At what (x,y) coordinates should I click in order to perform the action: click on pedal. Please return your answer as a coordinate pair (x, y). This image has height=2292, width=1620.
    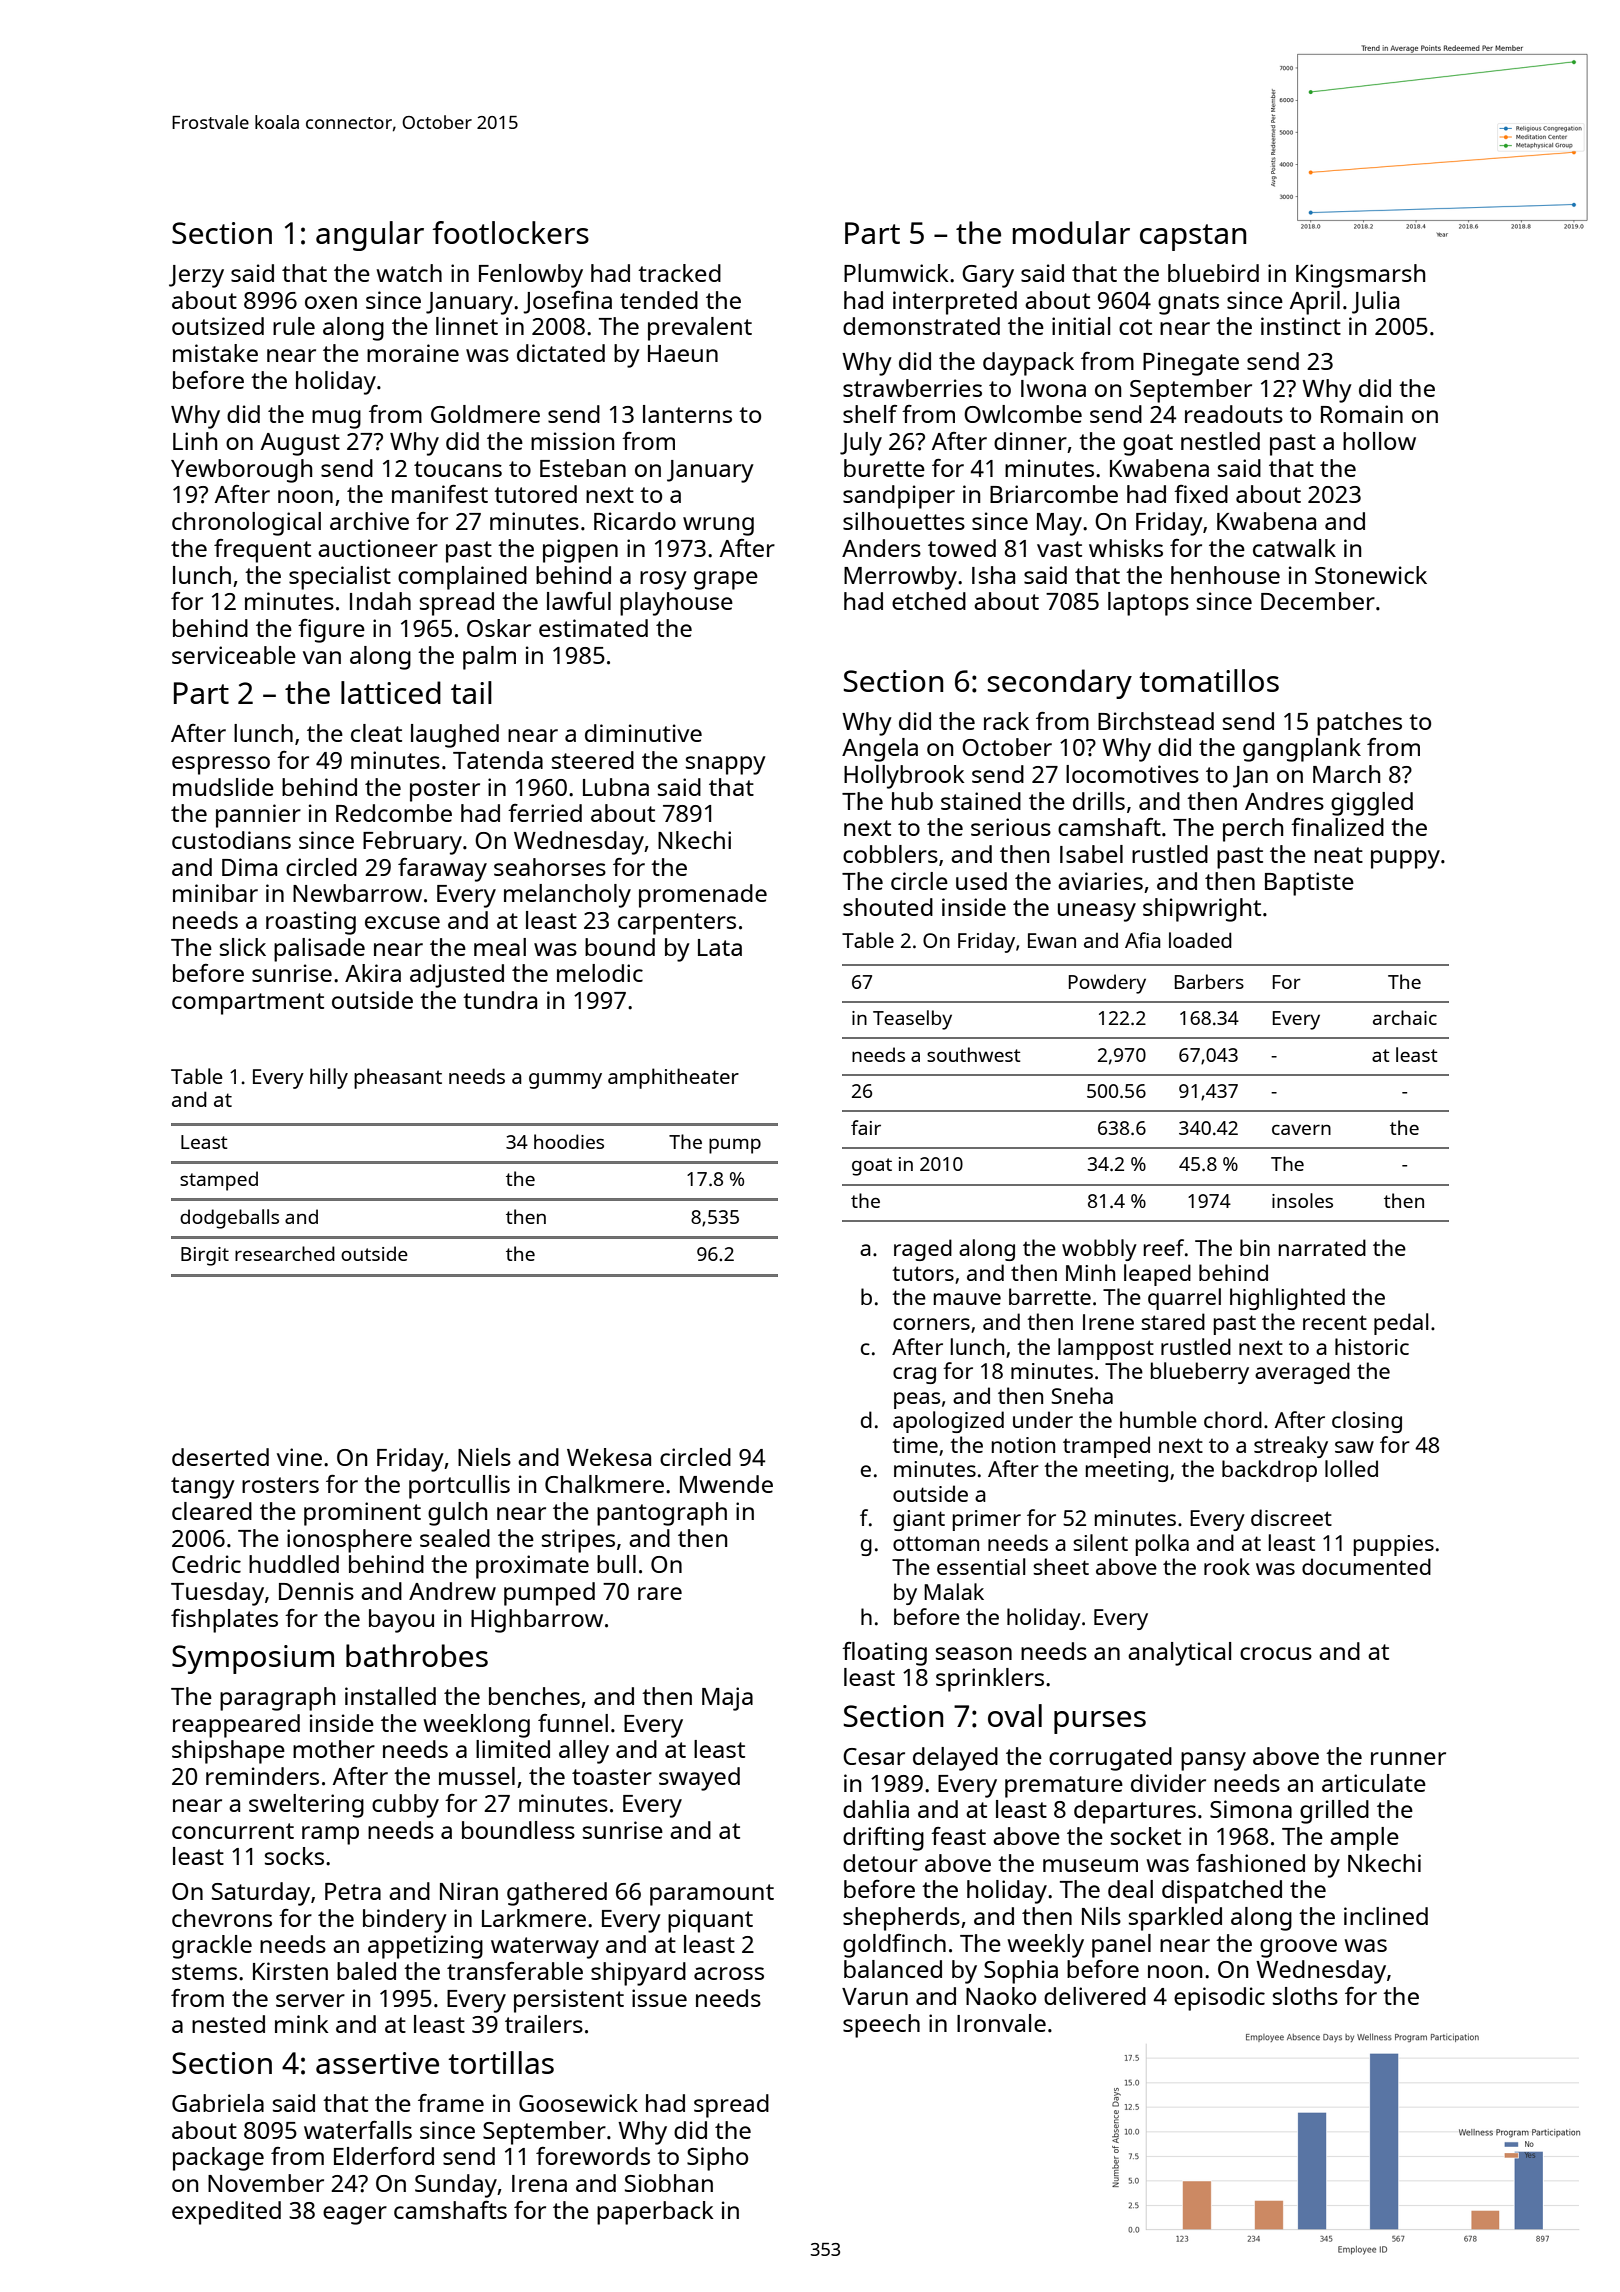
    Looking at the image, I should click on (1401, 1324).
